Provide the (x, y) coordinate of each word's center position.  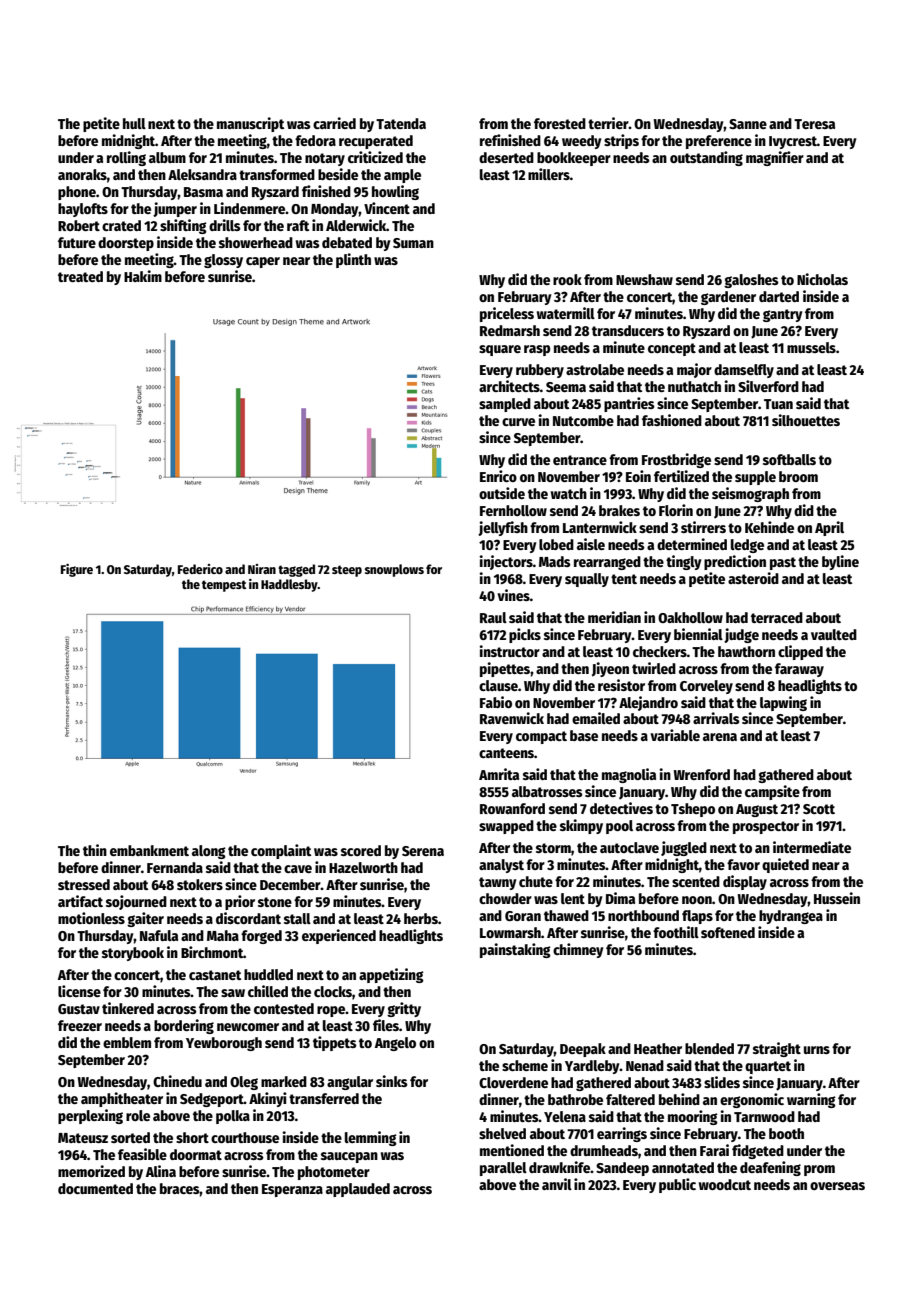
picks (525, 635)
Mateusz (83, 1138)
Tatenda (401, 123)
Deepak (583, 1050)
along (209, 852)
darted (779, 296)
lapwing (783, 703)
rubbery (540, 371)
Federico (200, 569)
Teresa (814, 124)
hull (134, 123)
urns (817, 1050)
